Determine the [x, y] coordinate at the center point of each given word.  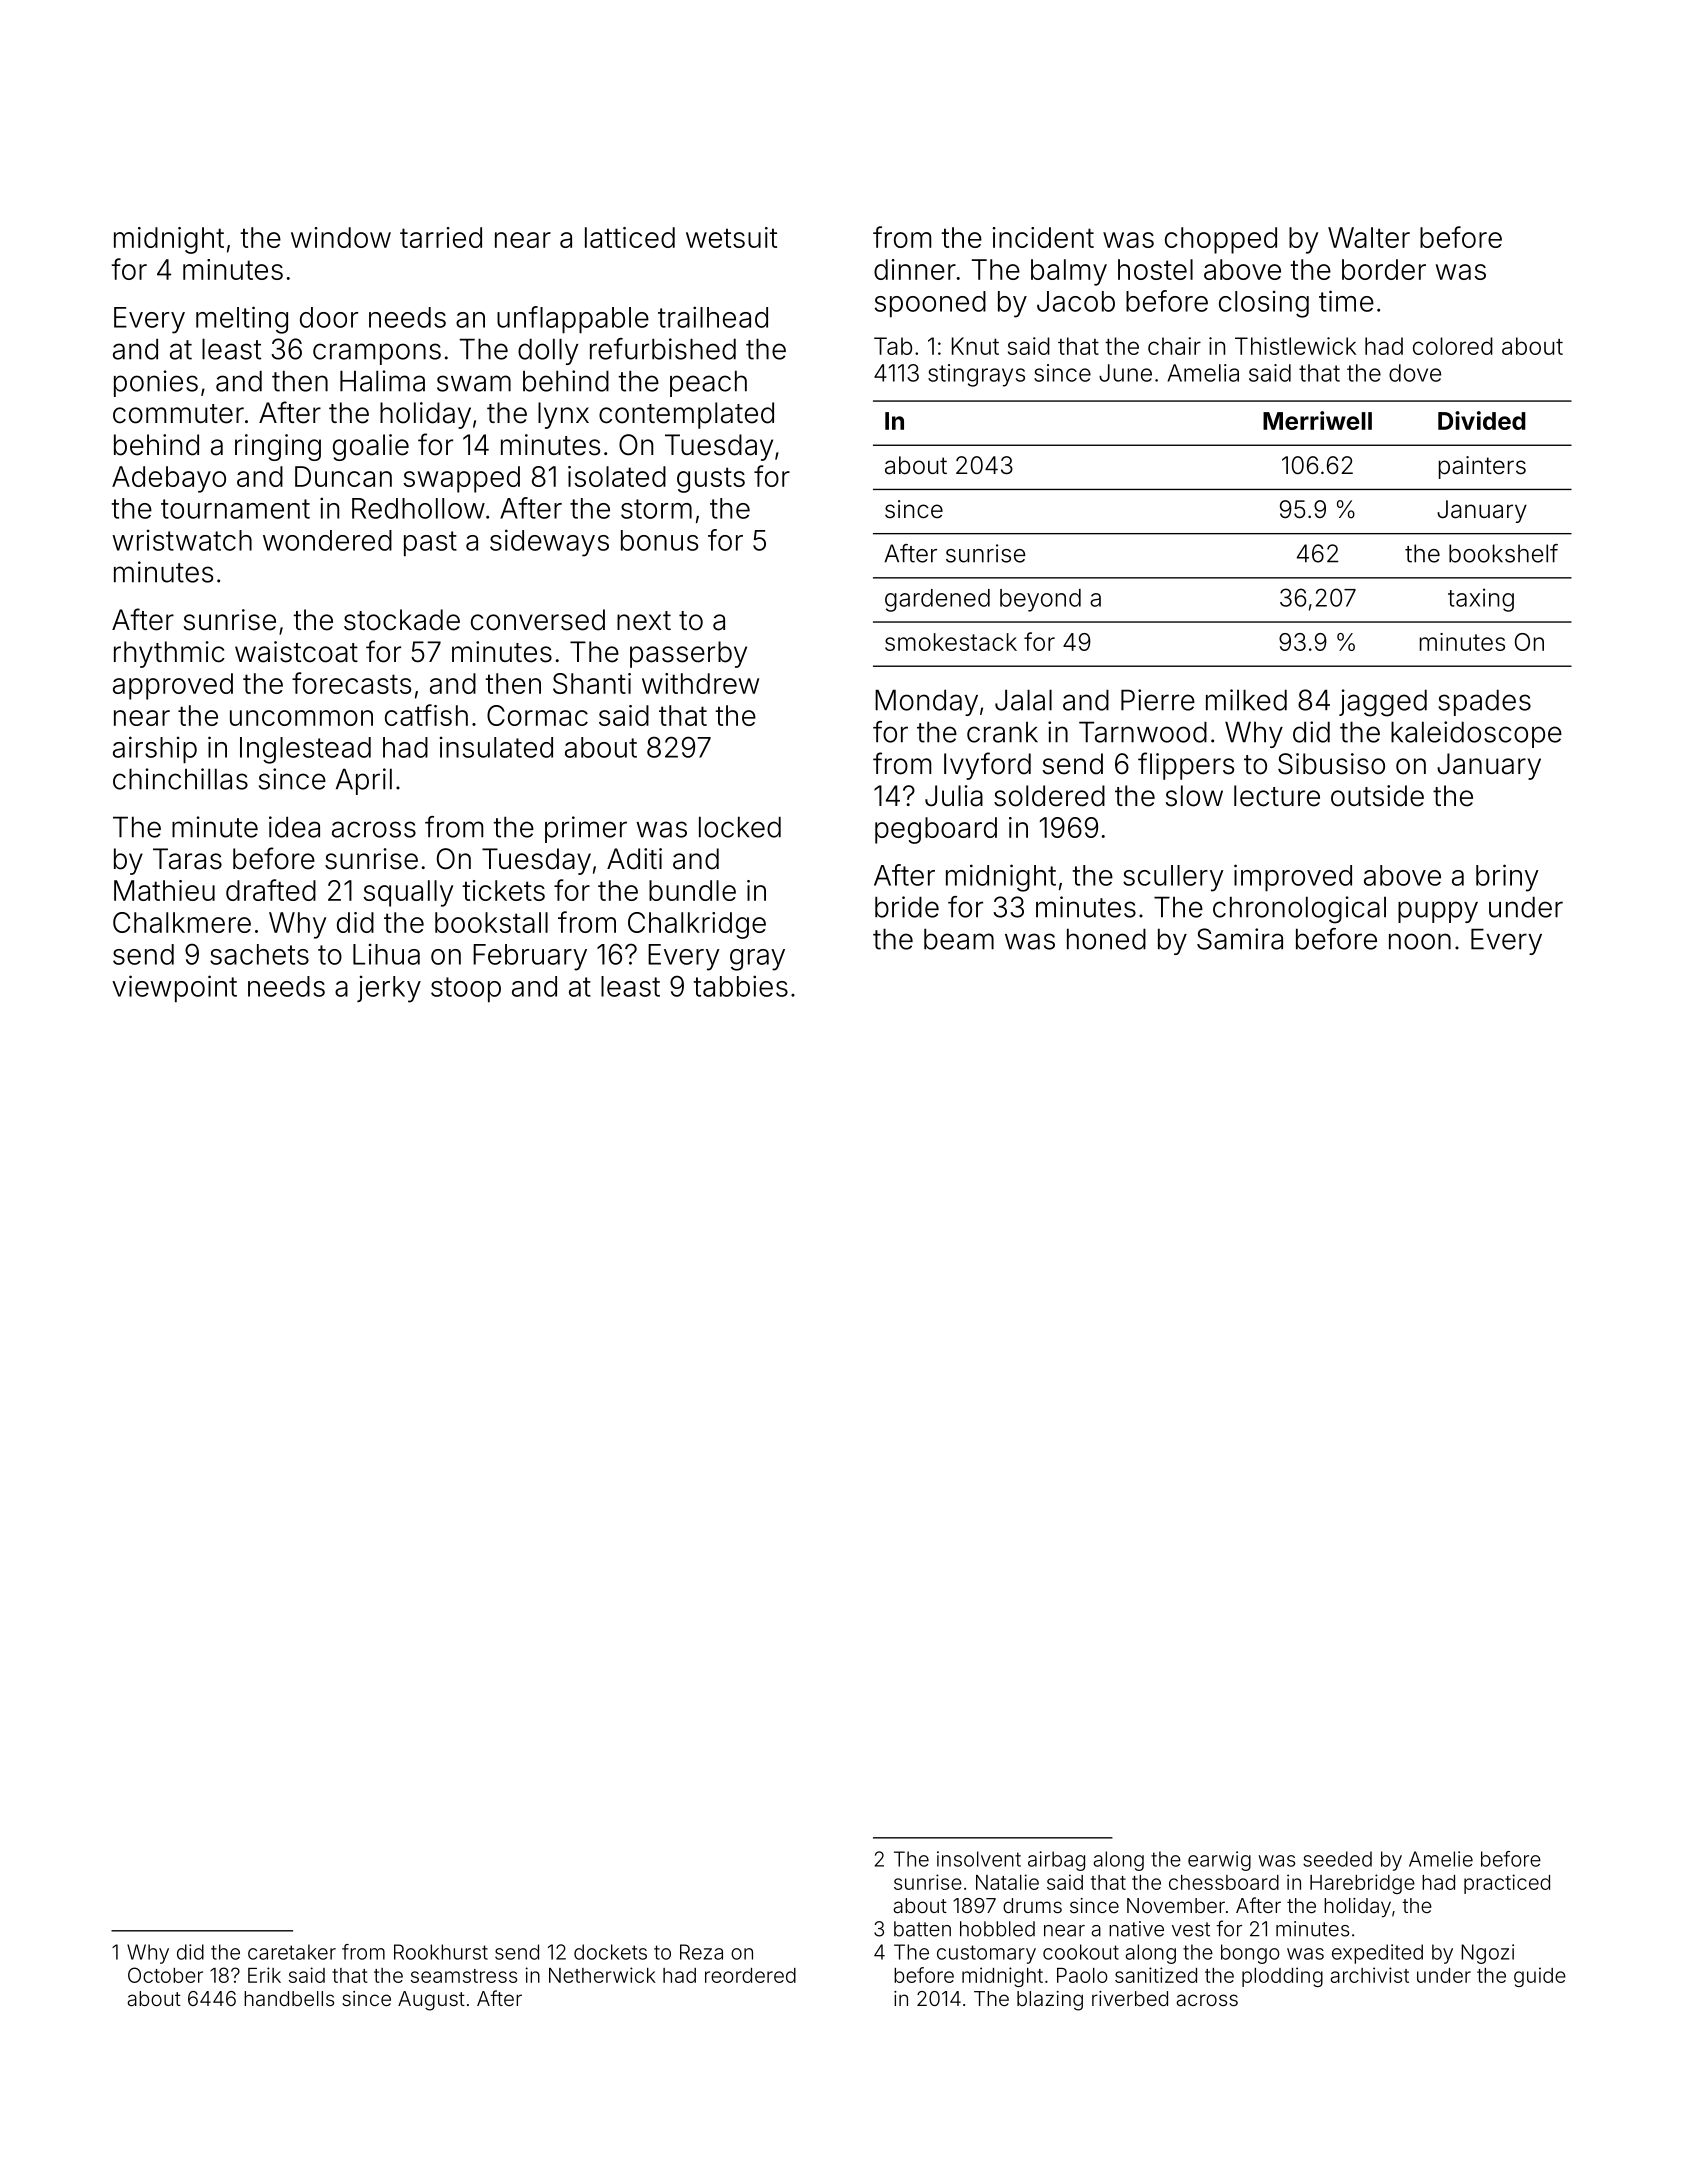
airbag [1056, 1861]
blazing [1050, 2001]
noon [1420, 941]
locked [740, 827]
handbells [289, 1998]
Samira [1240, 939]
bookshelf [1503, 553]
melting [242, 320]
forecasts [351, 683]
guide [1540, 1977]
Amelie [1441, 1859]
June [1125, 373]
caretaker [292, 1952]
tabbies [741, 986]
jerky [389, 989]
